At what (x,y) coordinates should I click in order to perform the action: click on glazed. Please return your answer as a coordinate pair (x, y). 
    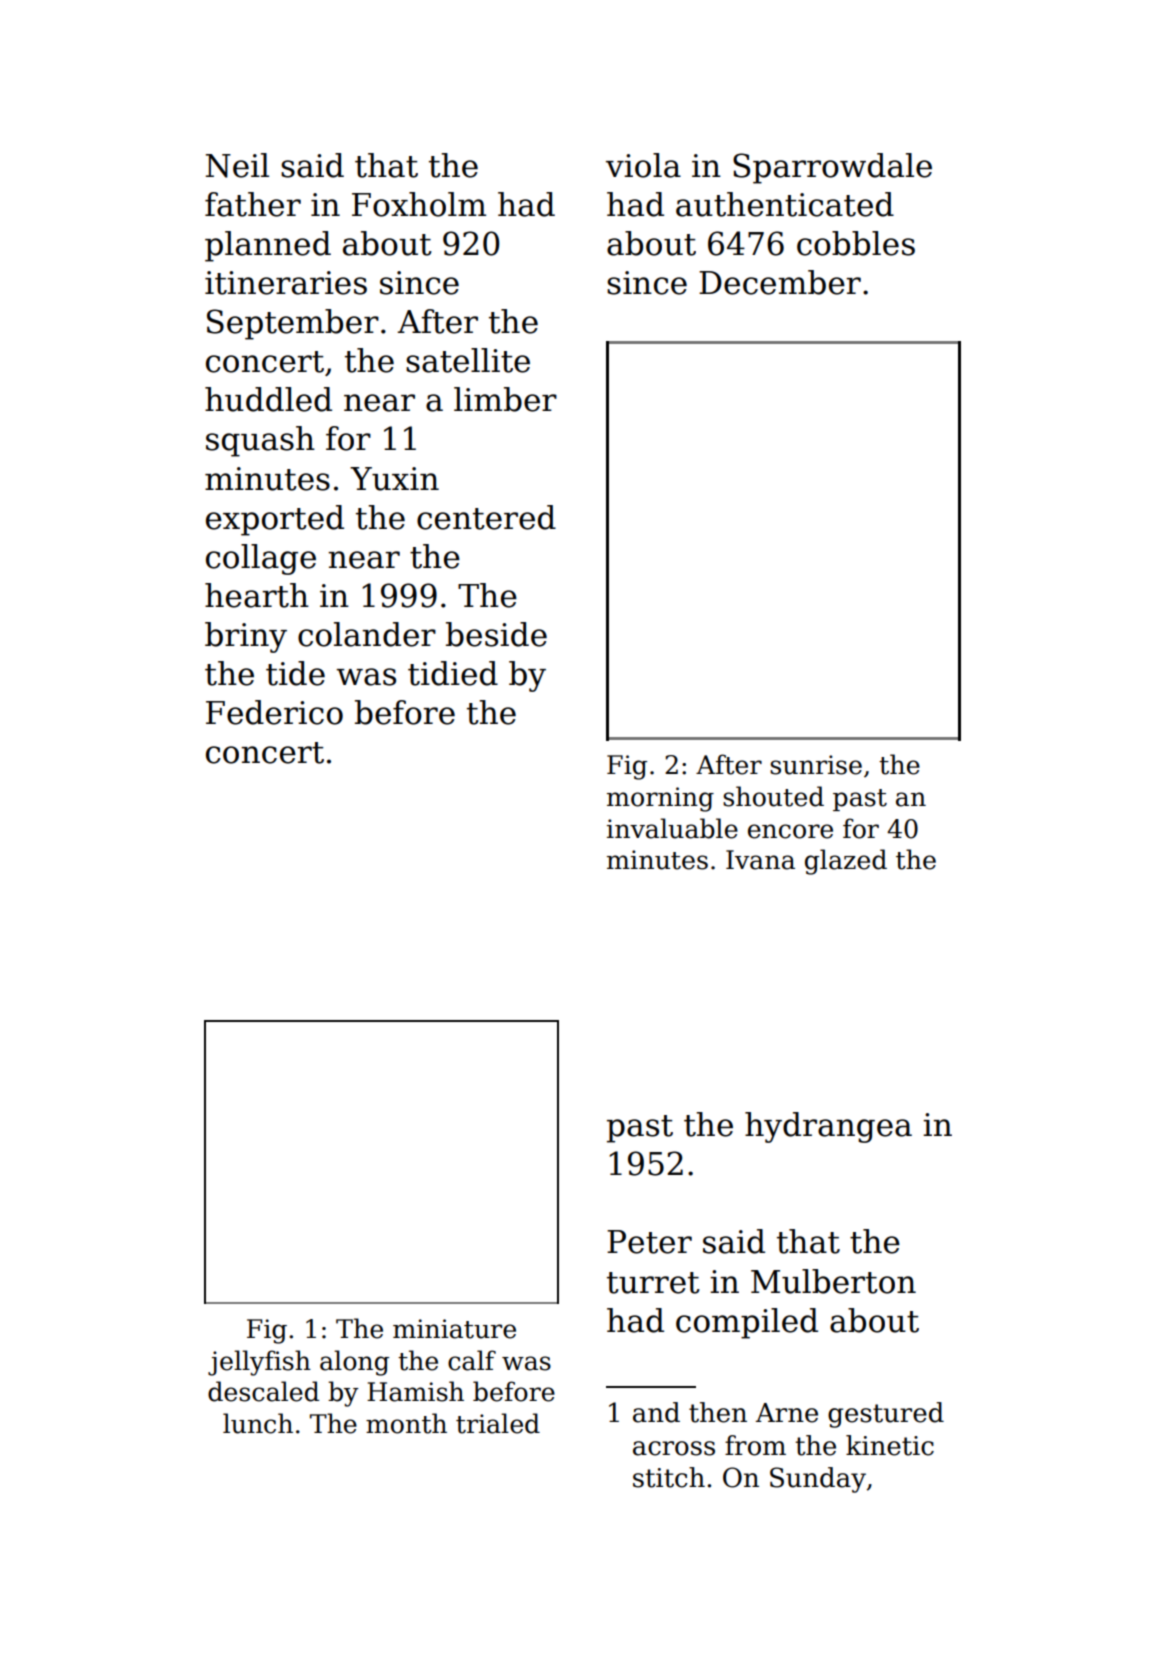
    Looking at the image, I should click on (846, 862).
